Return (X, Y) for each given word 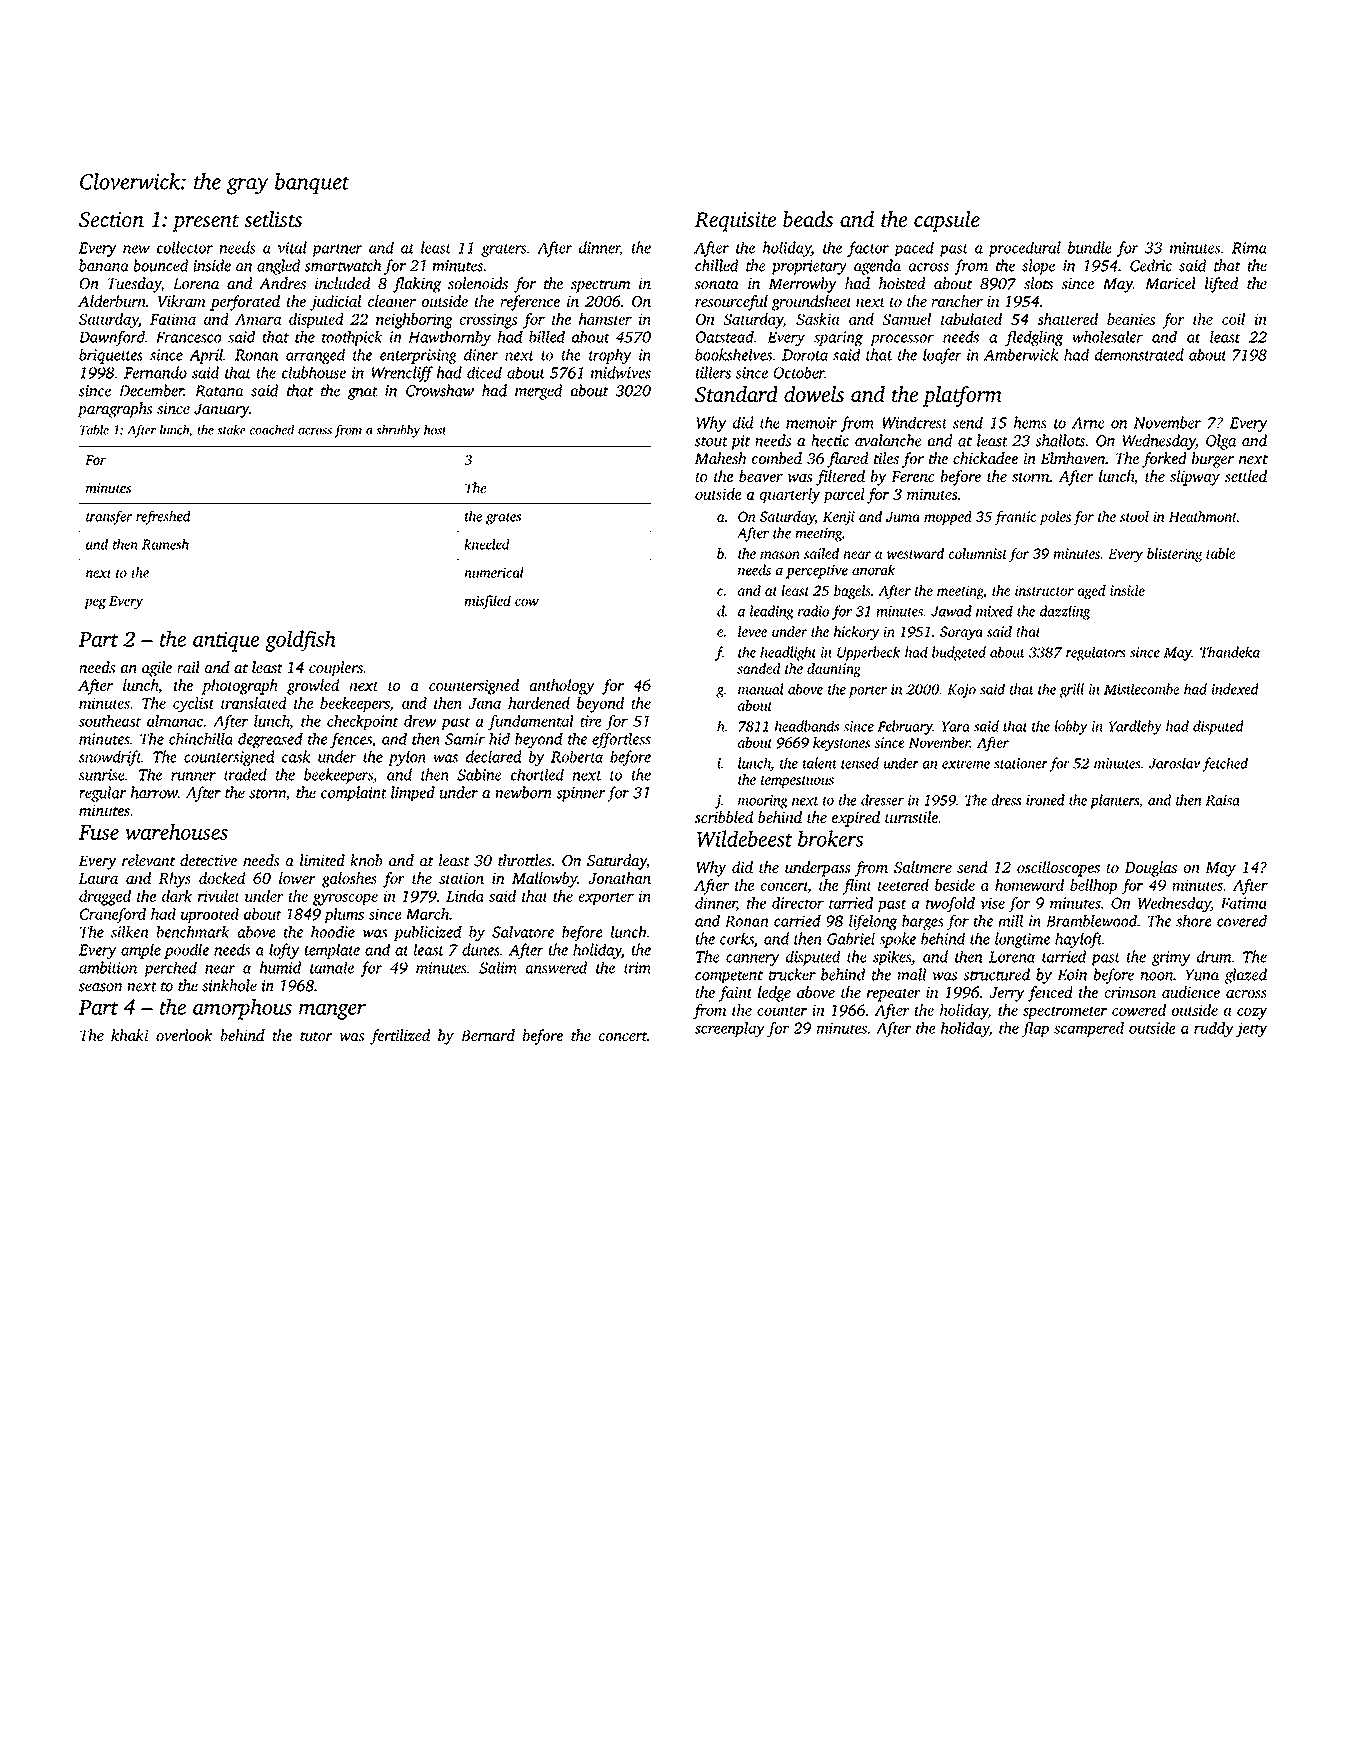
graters (504, 250)
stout (711, 442)
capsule (947, 221)
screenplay (730, 1030)
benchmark (193, 931)
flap (1035, 1030)
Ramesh (165, 544)
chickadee (985, 458)
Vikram (181, 301)
